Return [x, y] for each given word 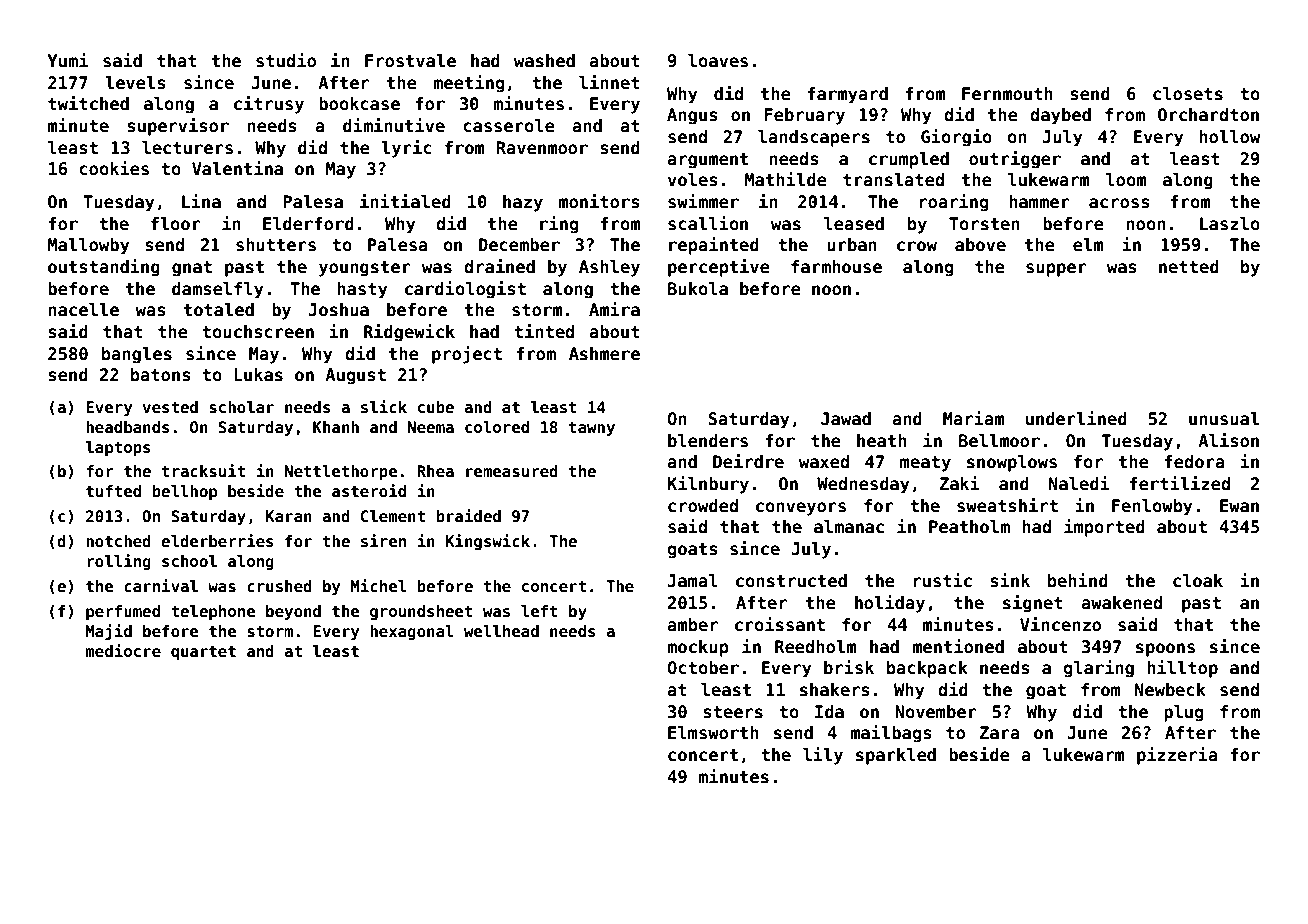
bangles [137, 355]
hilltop [1182, 669]
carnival [161, 585]
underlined [1076, 418]
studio [286, 60]
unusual [1224, 419]
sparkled [896, 756]
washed [544, 61]
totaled [219, 310]
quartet [203, 653]
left [539, 611]
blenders [708, 441]
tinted [544, 331]
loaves [718, 61]
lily [823, 756]
